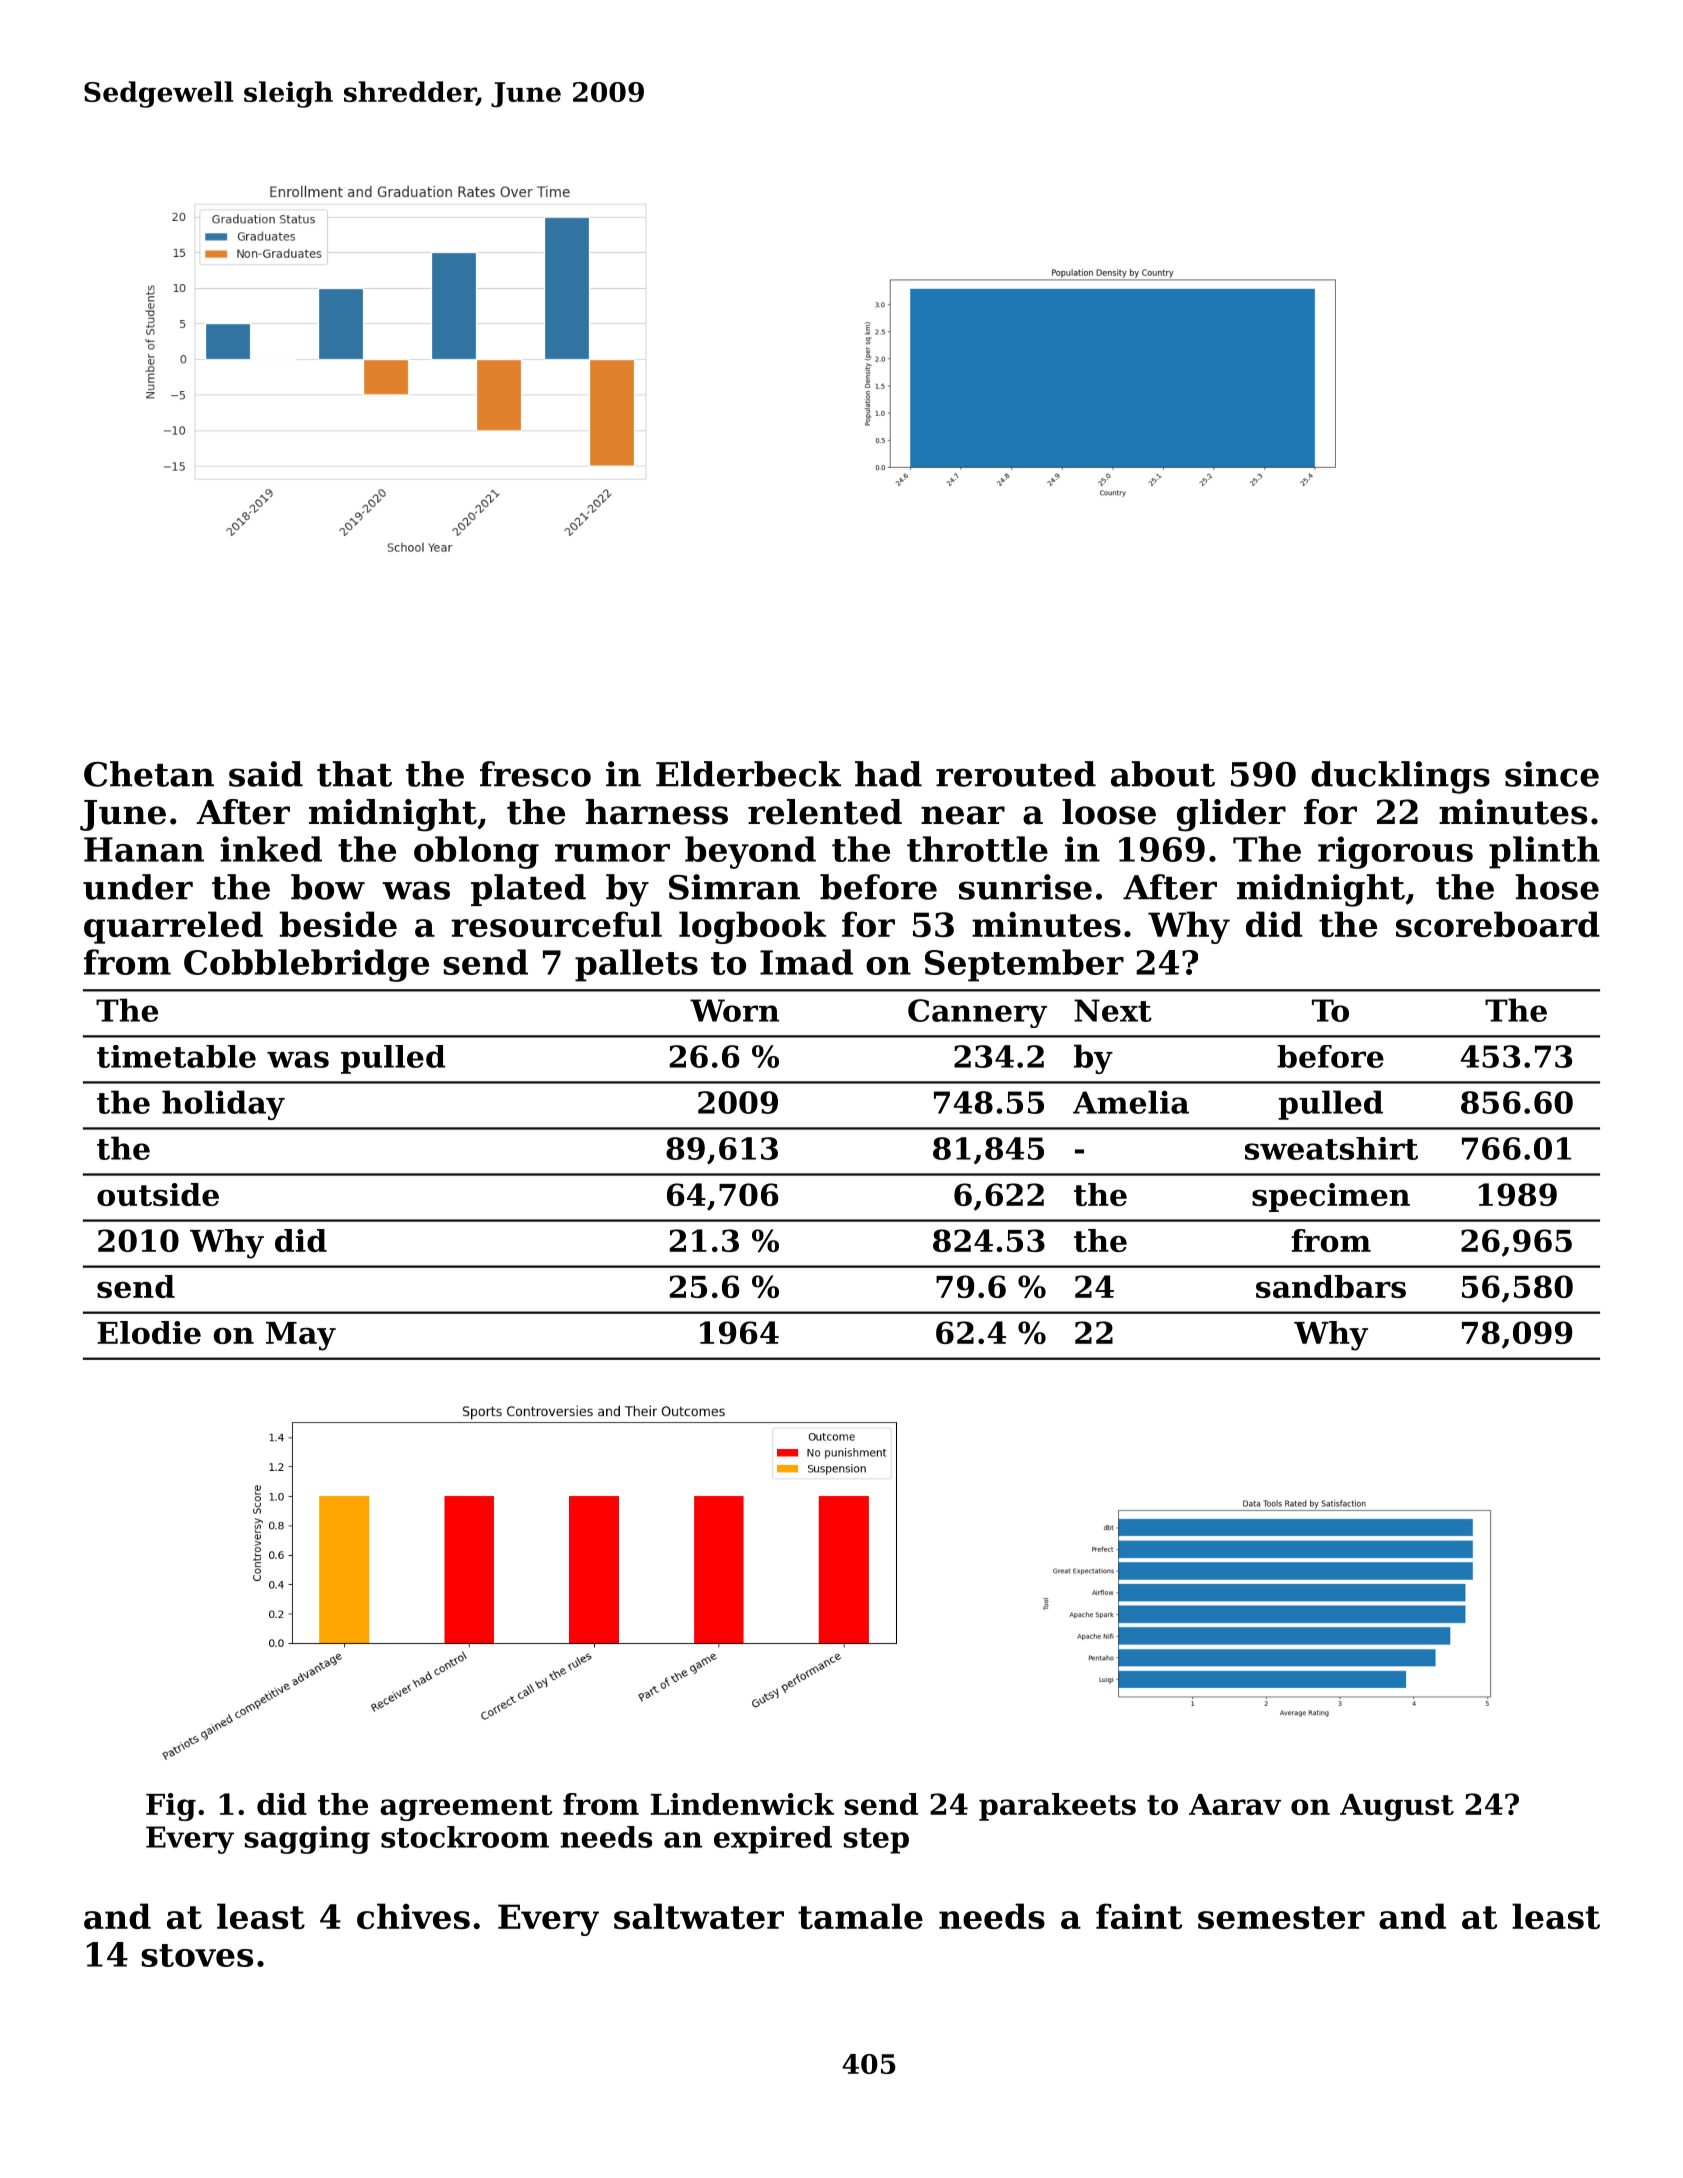 This screenshot has height=2178, width=1683. Describe the element at coordinates (149, 1332) in the screenshot. I see `Elodie` at that location.
